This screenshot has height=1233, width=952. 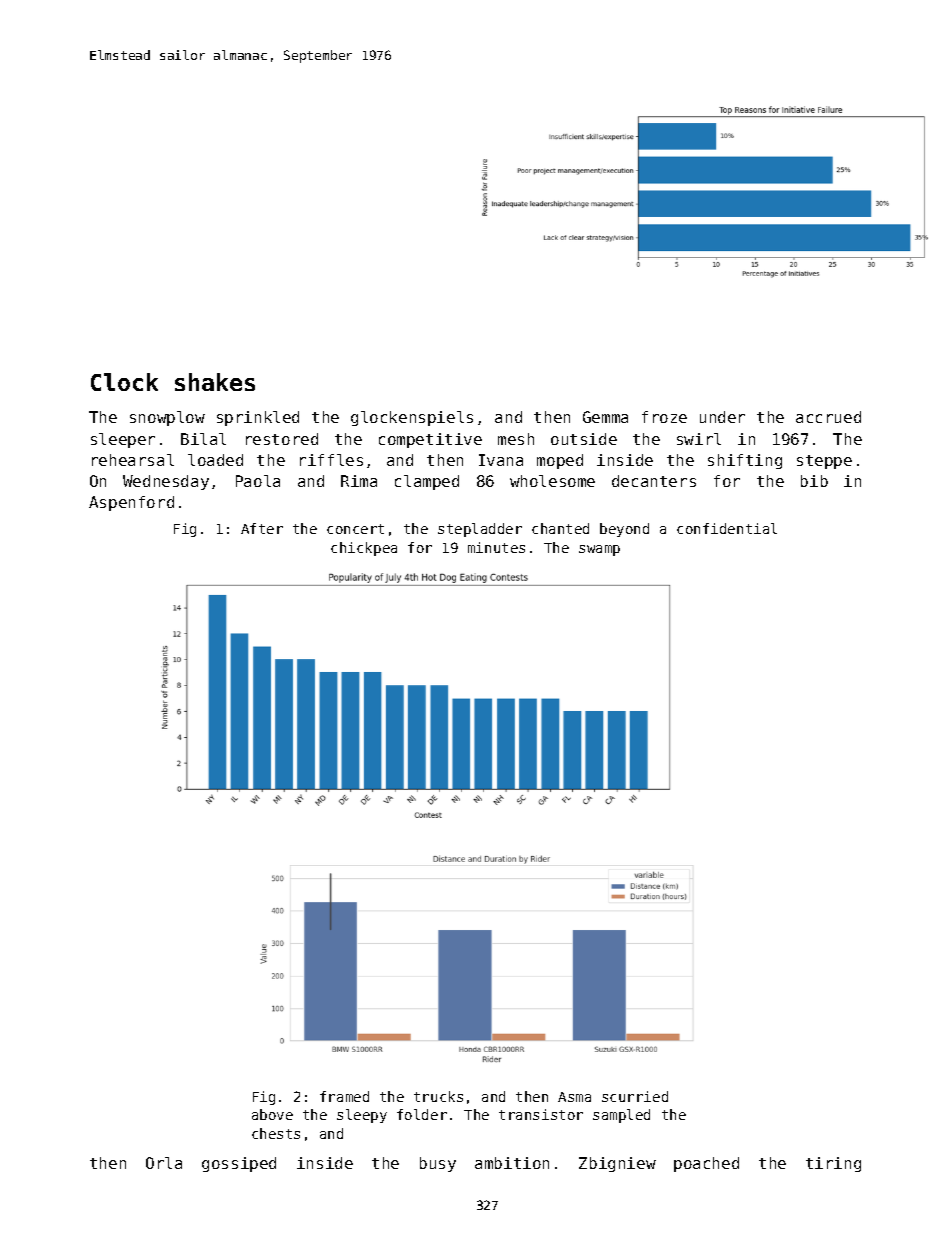 I want to click on shakes, so click(x=215, y=382).
